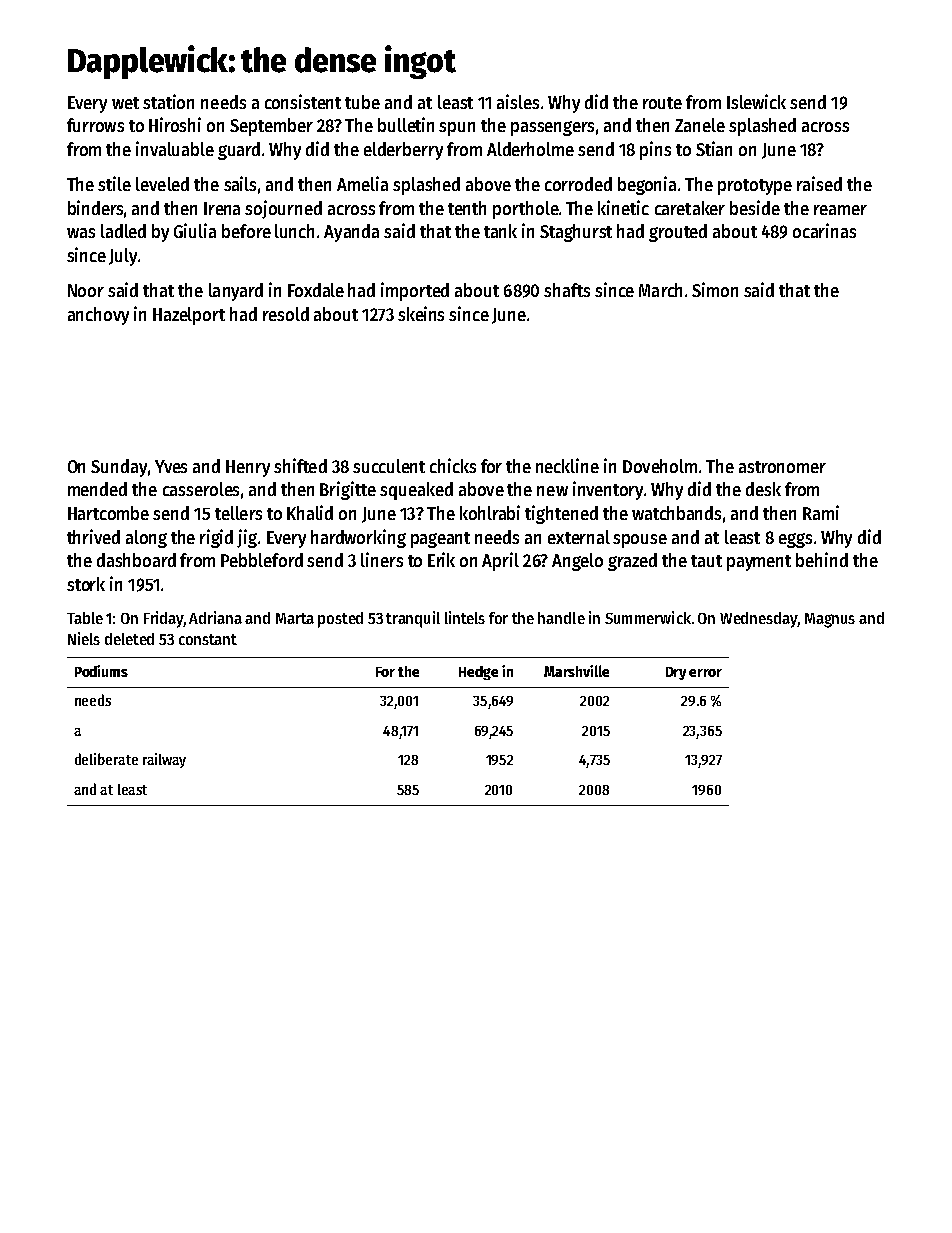 The height and width of the image is (1233, 952). What do you see at coordinates (530, 149) in the image?
I see `Alderholme` at bounding box center [530, 149].
